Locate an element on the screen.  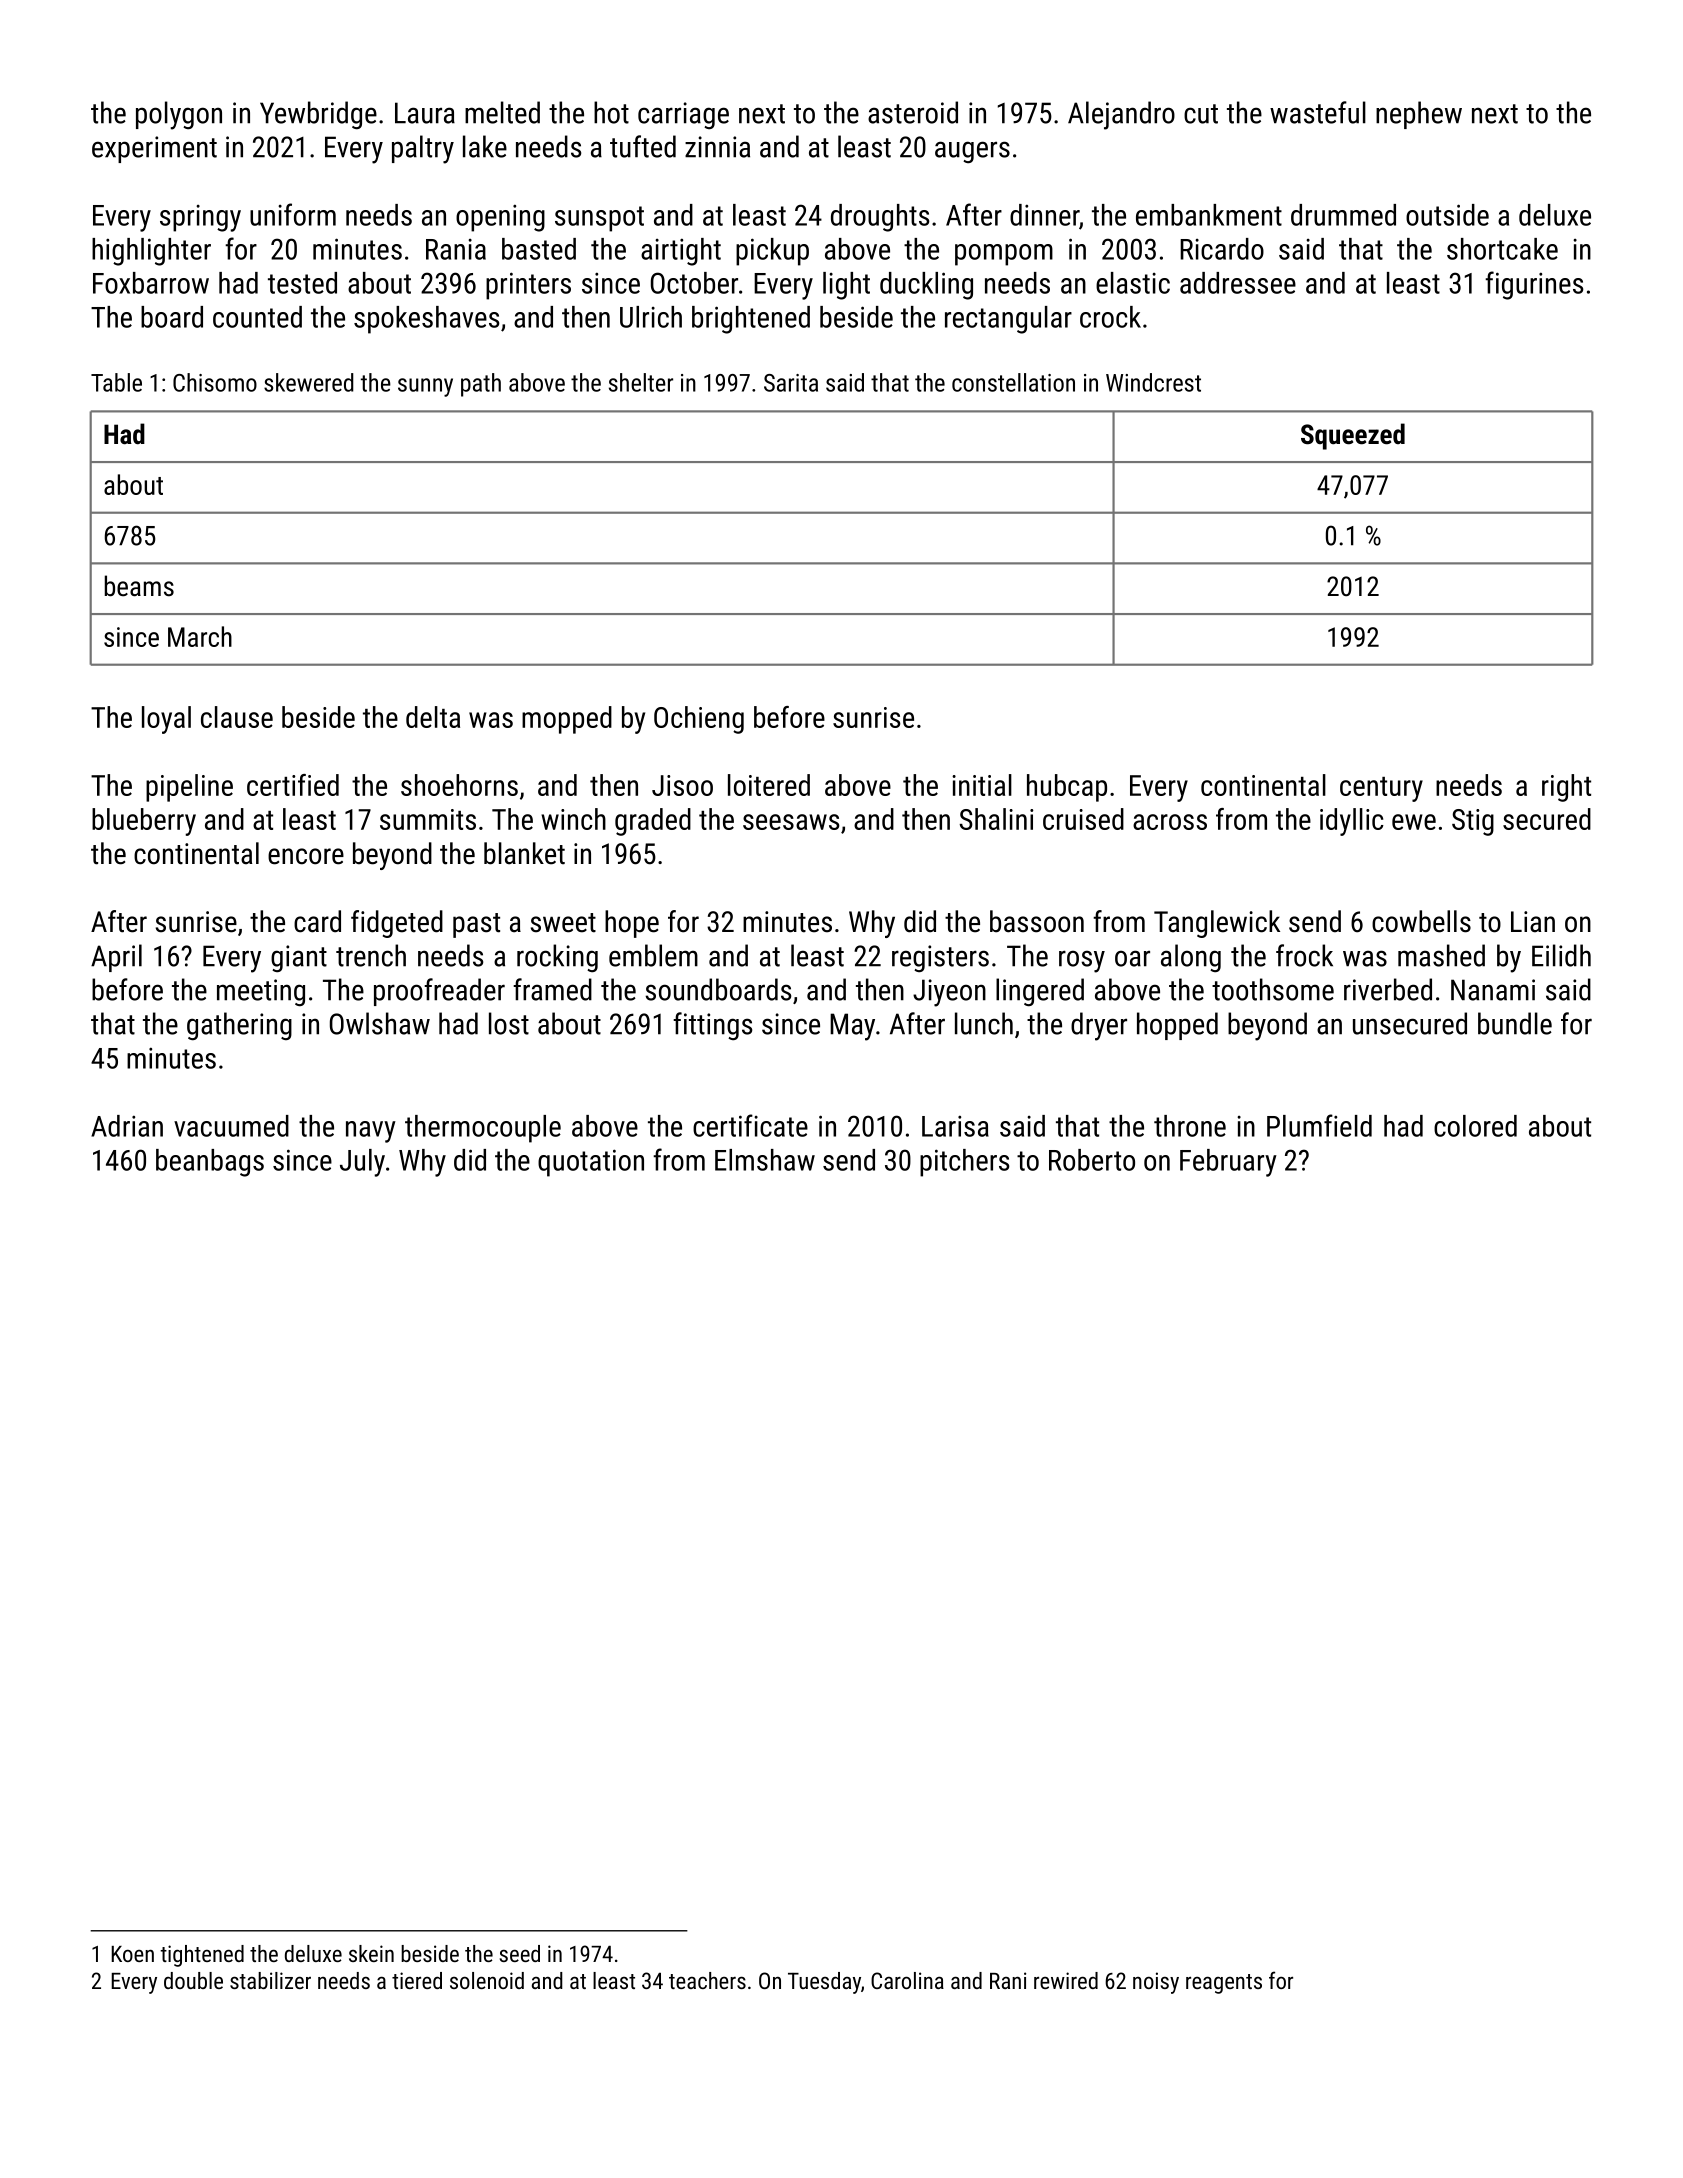
hopped is located at coordinates (1177, 1026).
